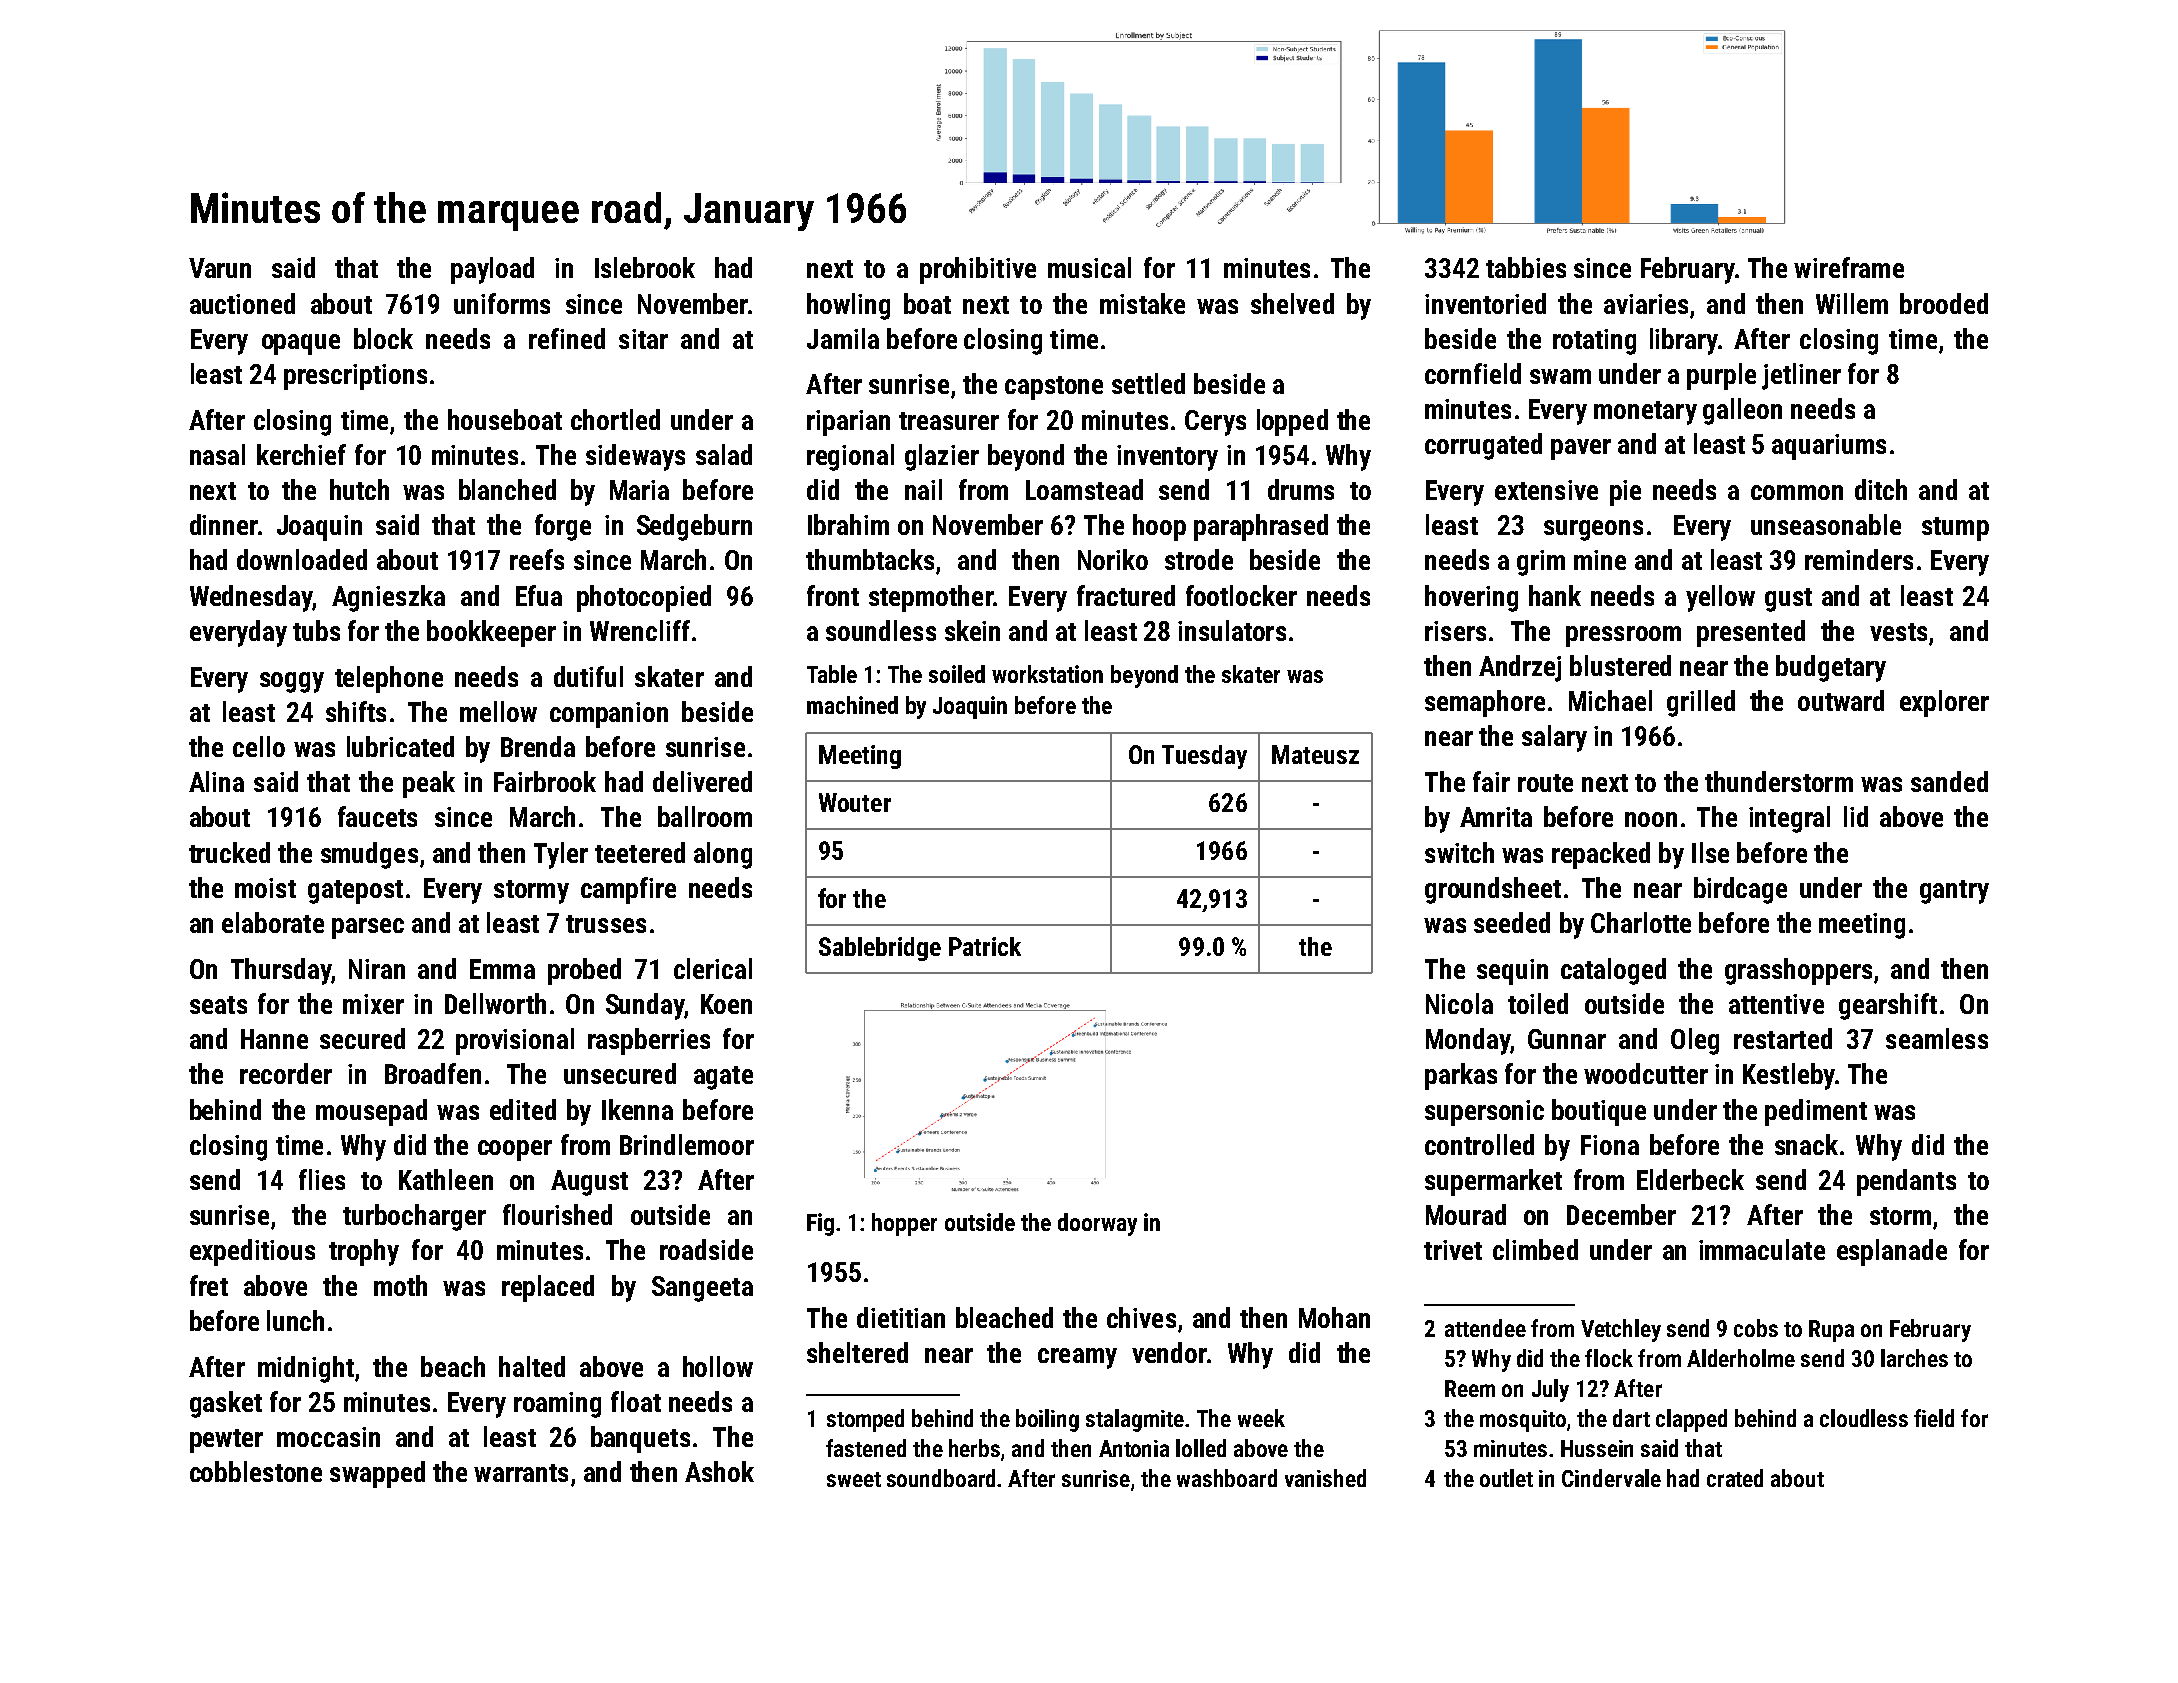  I want to click on swapped, so click(377, 1474).
